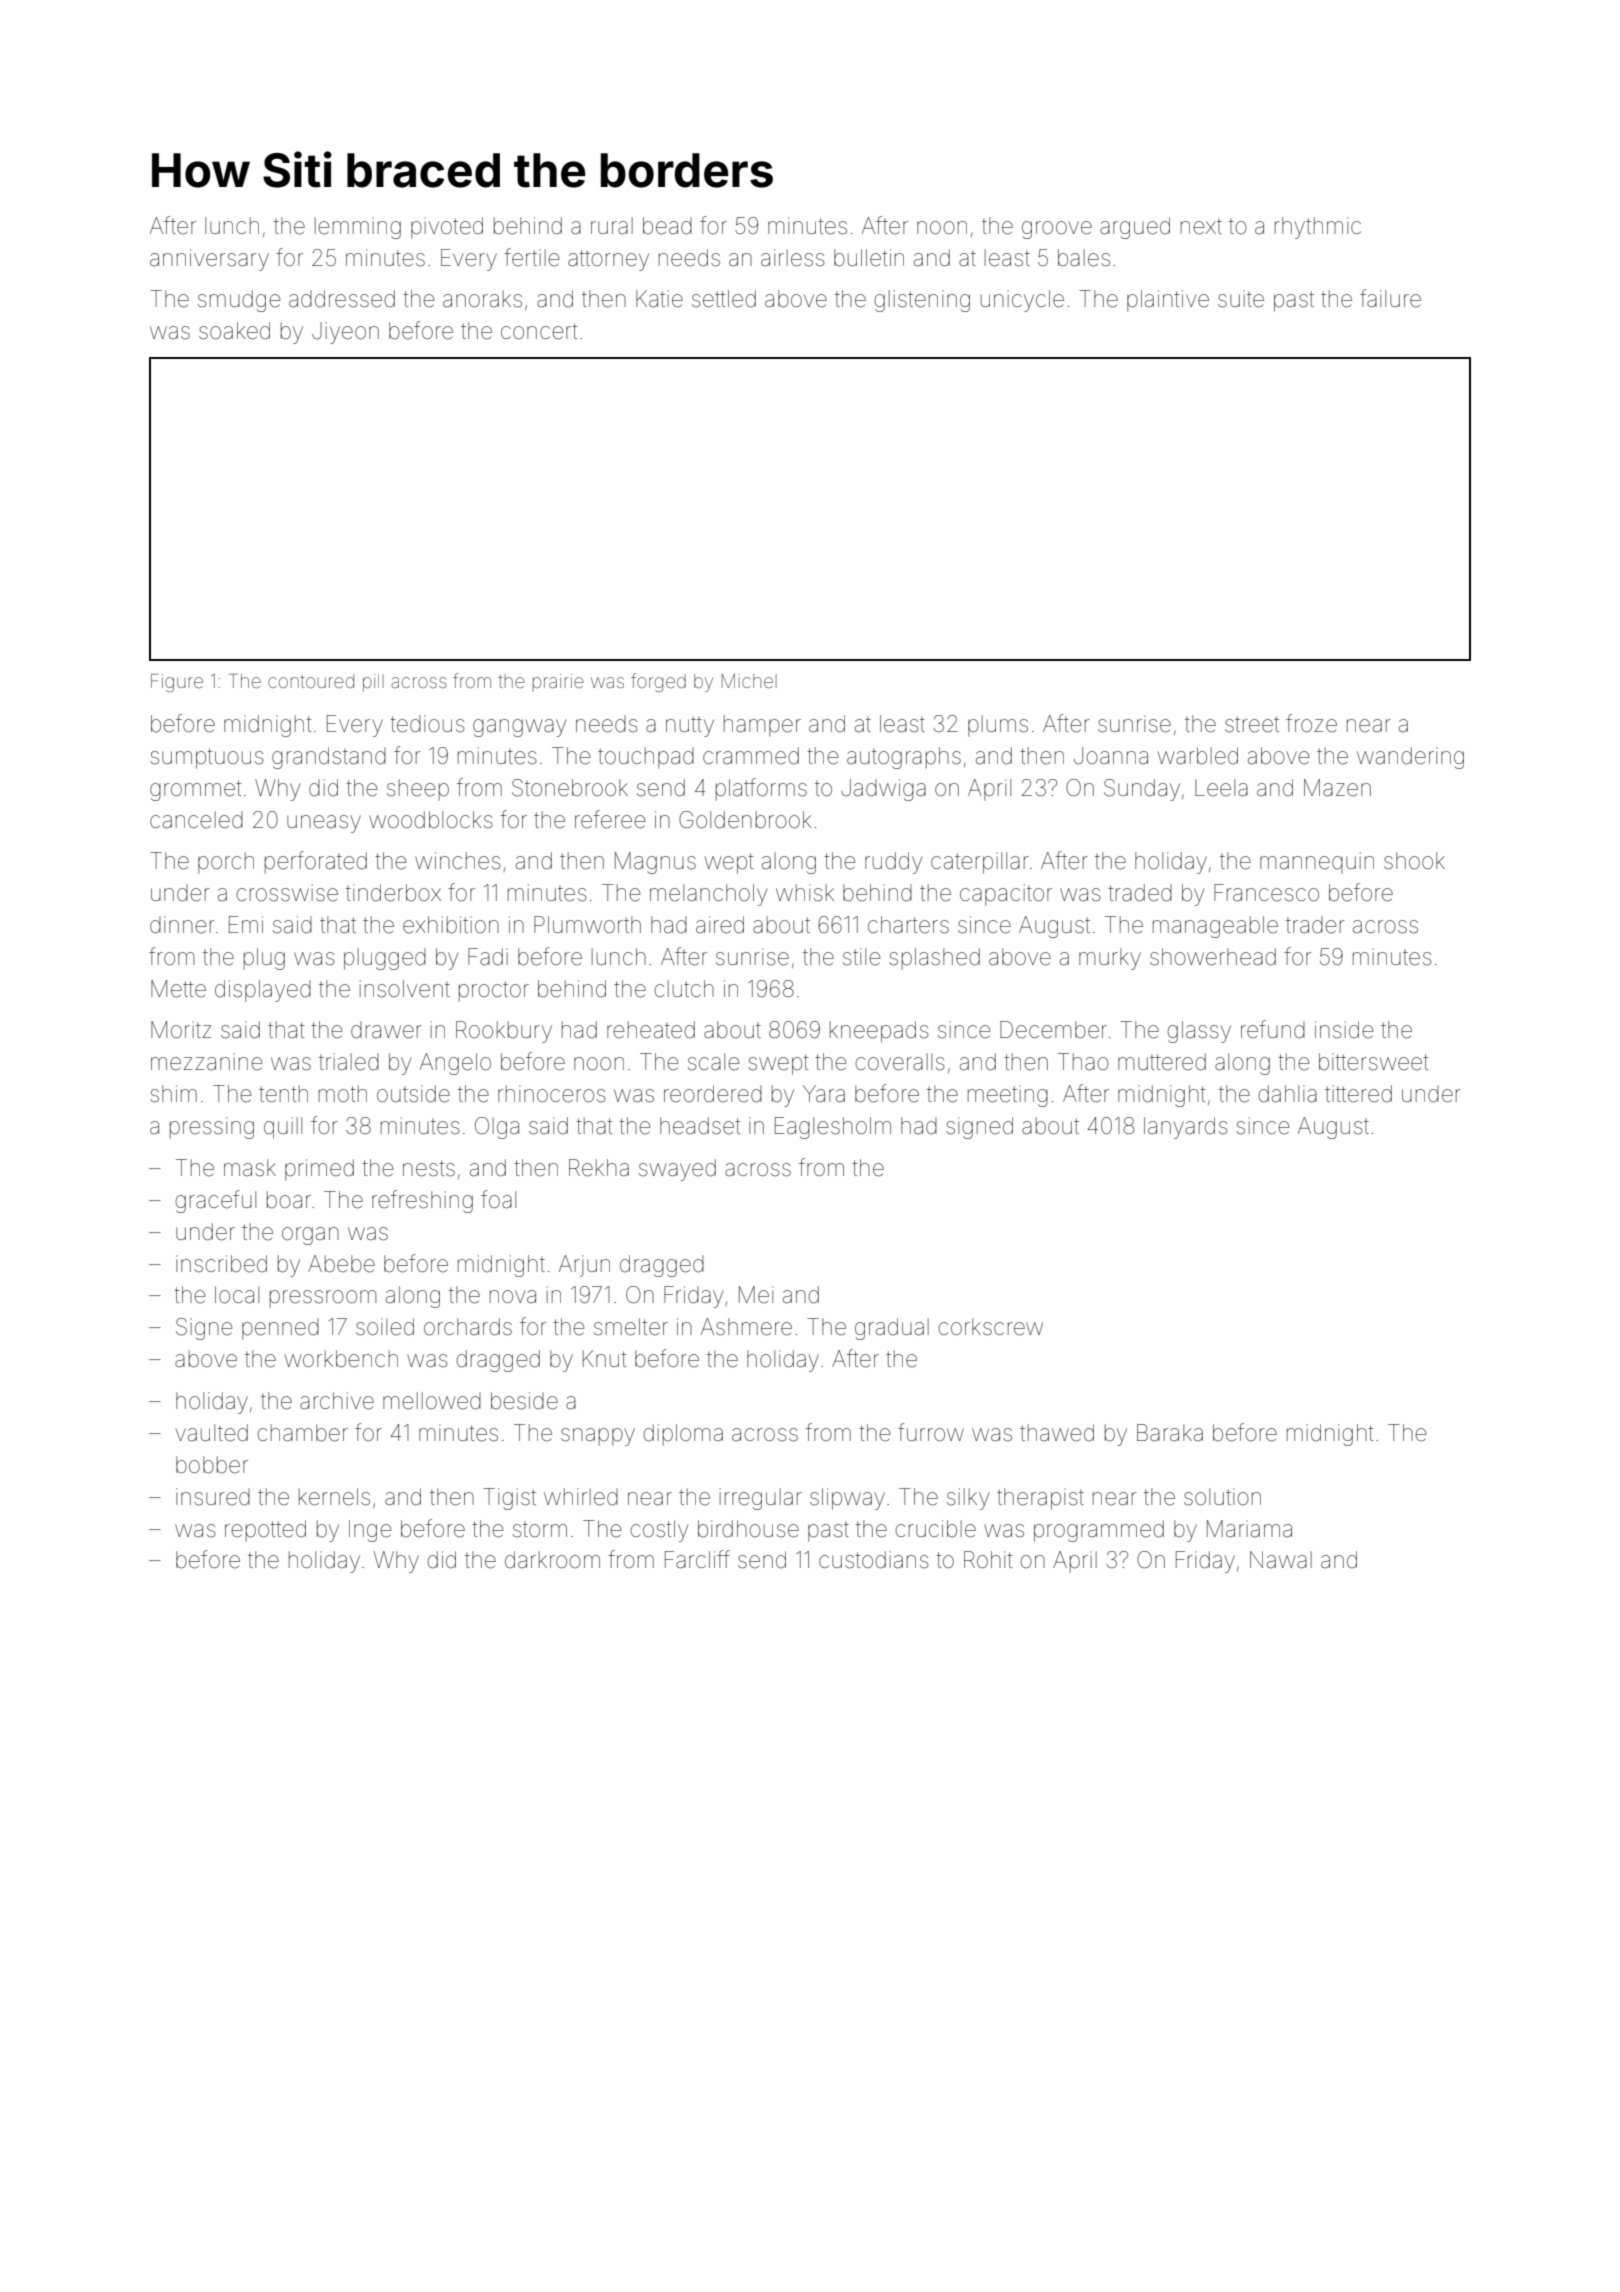  Describe the element at coordinates (213, 1497) in the page. I see `insured` at that location.
